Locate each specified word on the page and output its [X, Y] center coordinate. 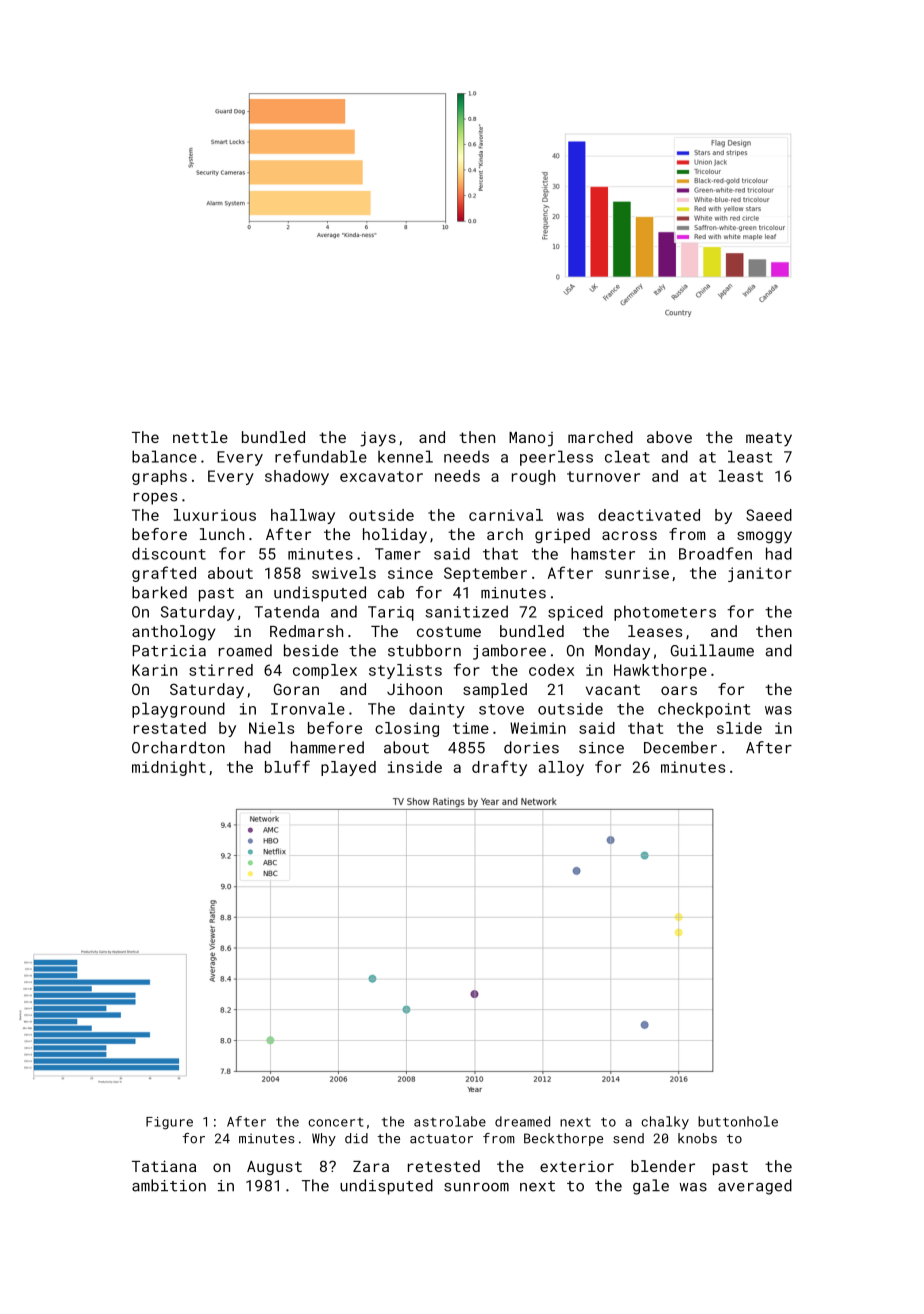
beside [311, 650]
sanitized [466, 611]
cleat [627, 456]
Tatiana [164, 1166]
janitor [760, 574]
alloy [561, 768]
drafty [499, 768]
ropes [155, 499]
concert [335, 1122]
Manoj [531, 439]
